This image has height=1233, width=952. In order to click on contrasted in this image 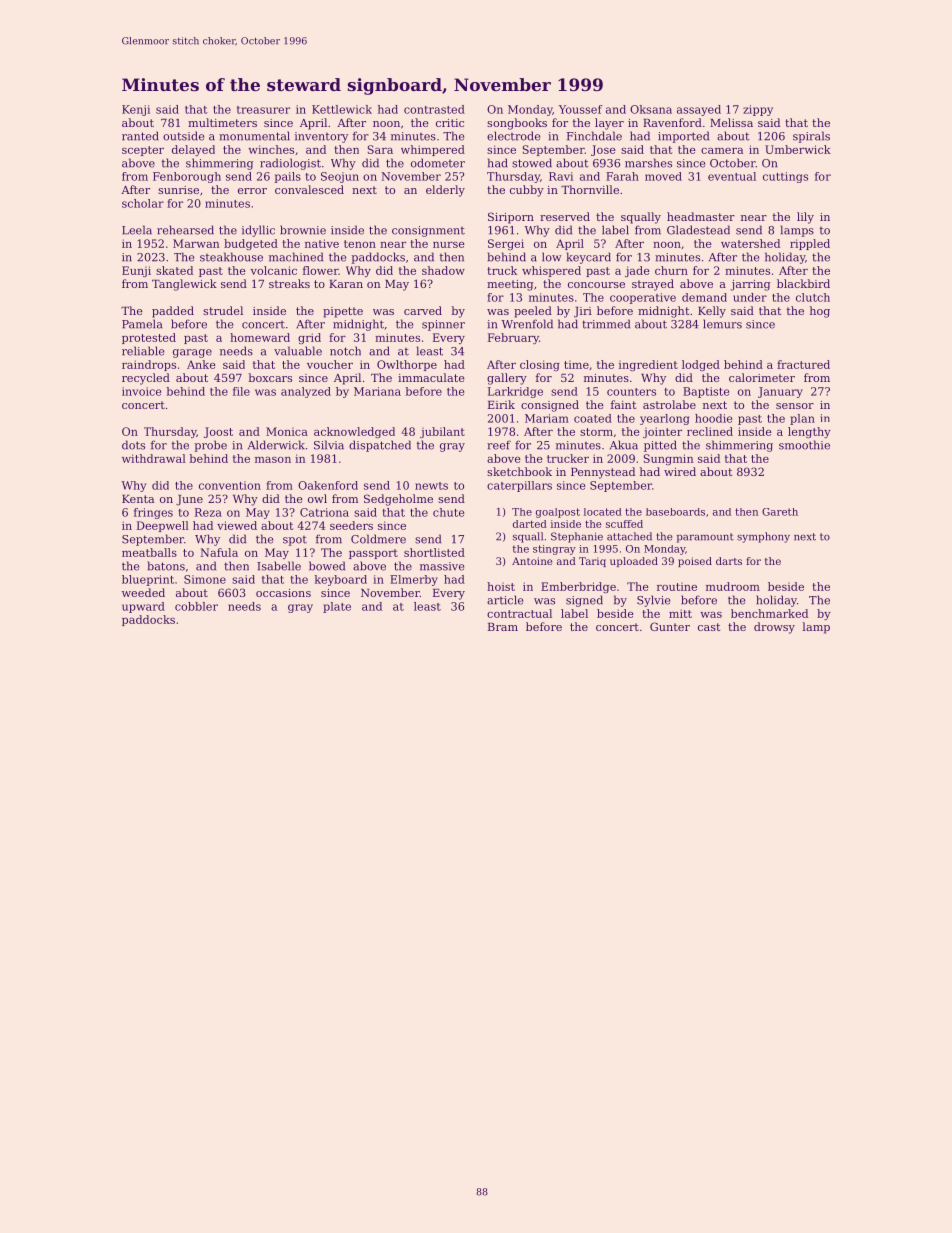, I will do `click(434, 109)`.
